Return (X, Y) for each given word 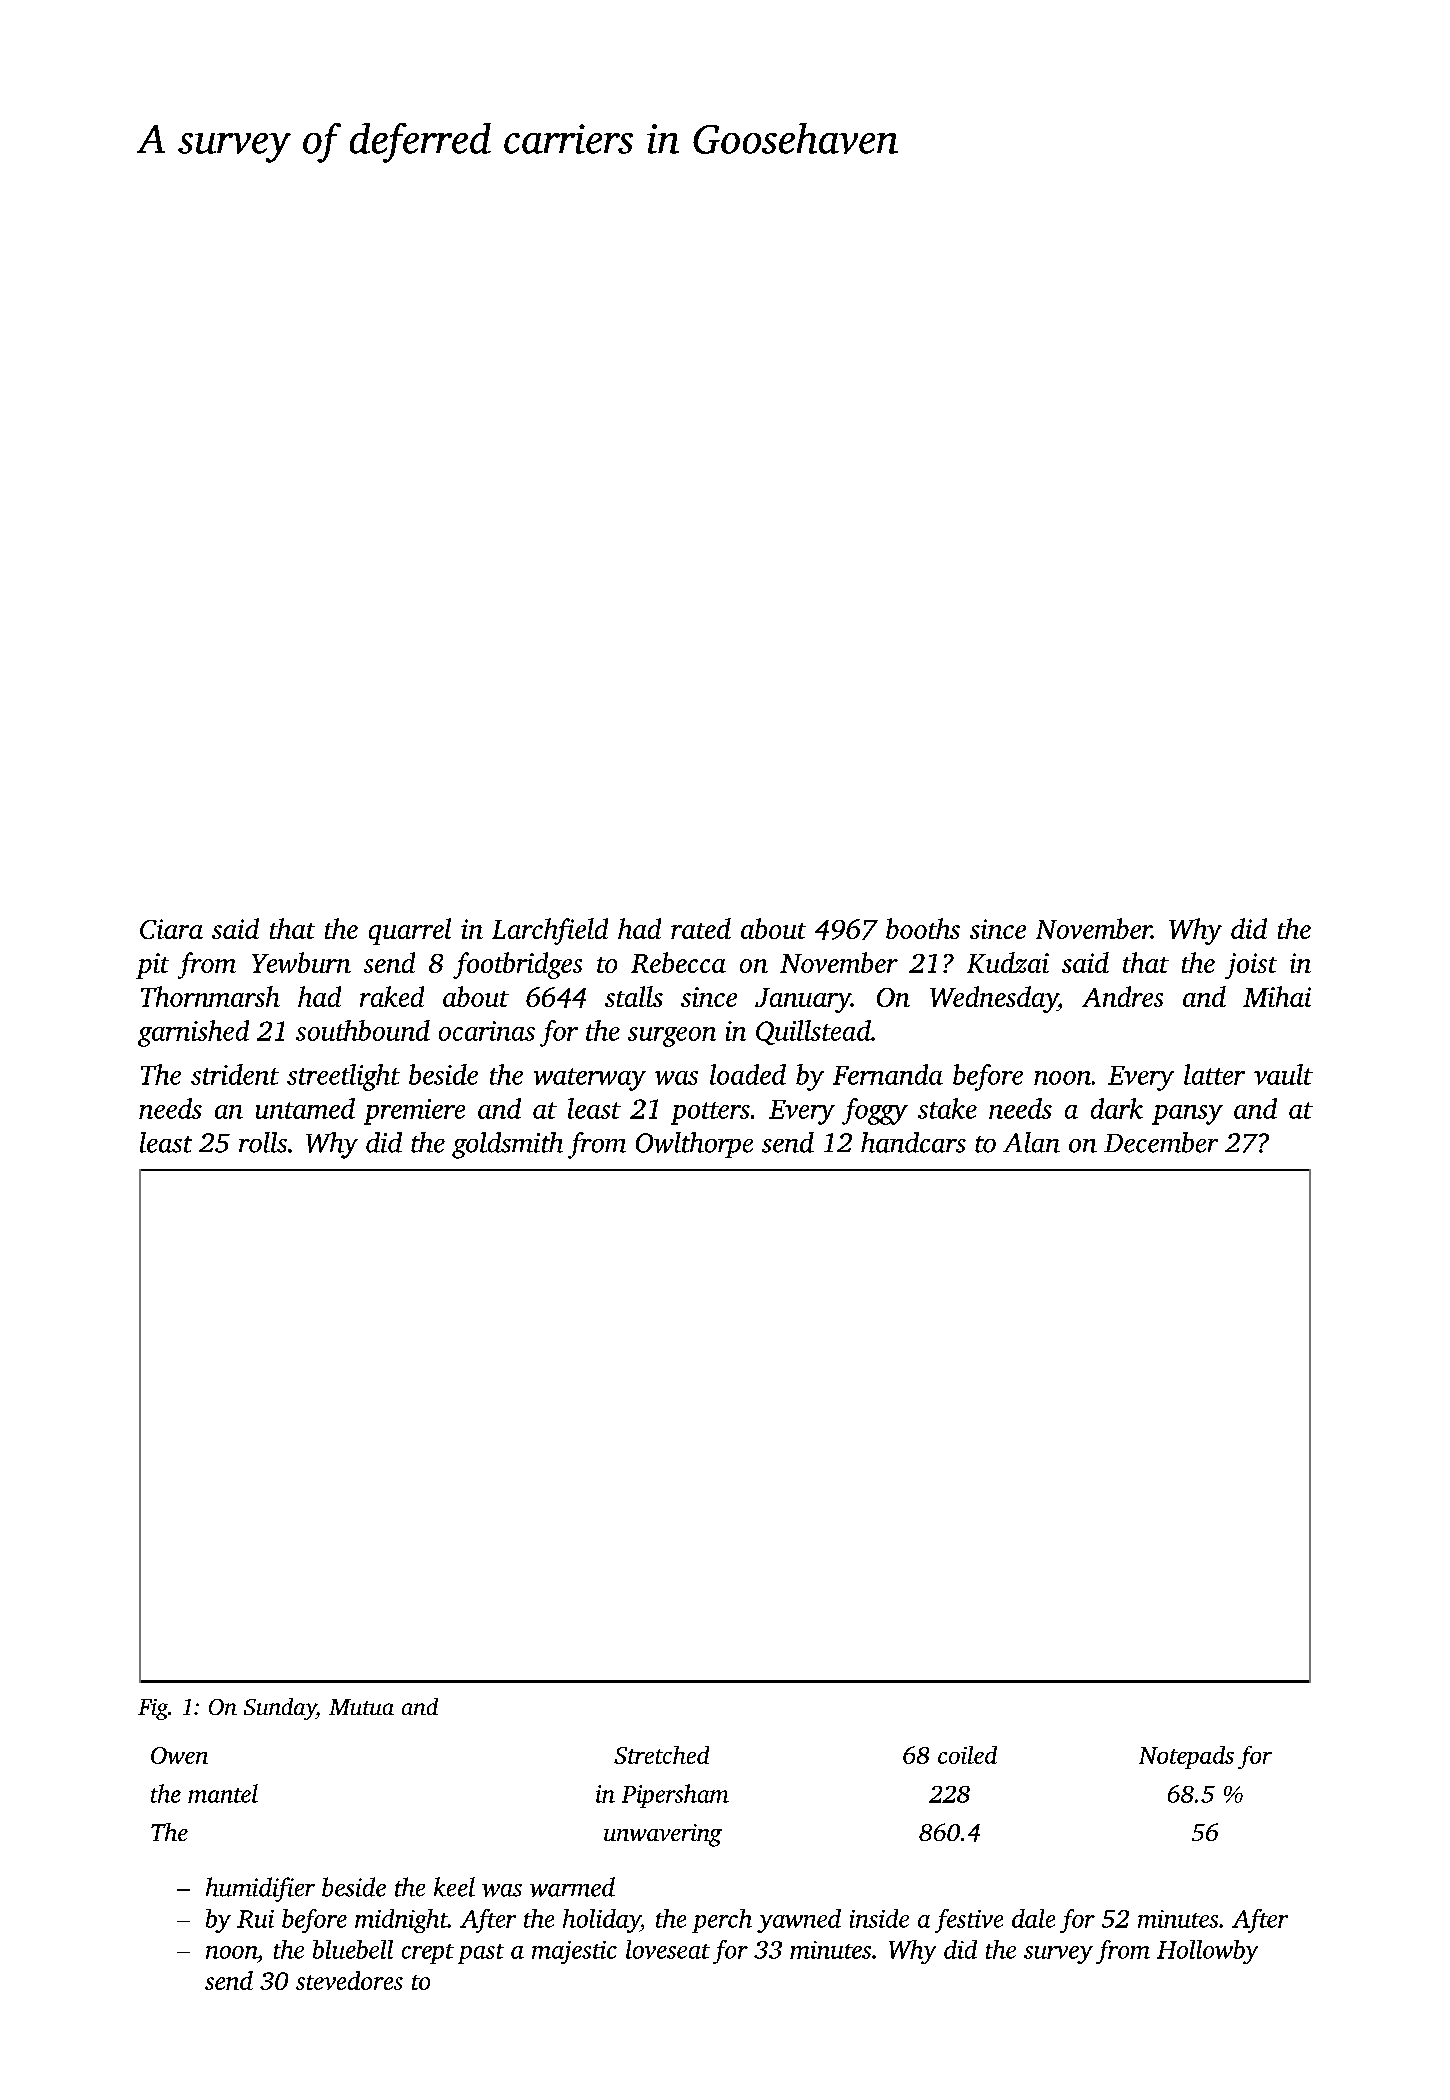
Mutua (361, 1707)
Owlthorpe (694, 1145)
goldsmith (507, 1145)
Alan (1031, 1142)
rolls (263, 1142)
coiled (967, 1755)
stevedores (349, 1980)
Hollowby (1207, 1952)
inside (879, 1918)
